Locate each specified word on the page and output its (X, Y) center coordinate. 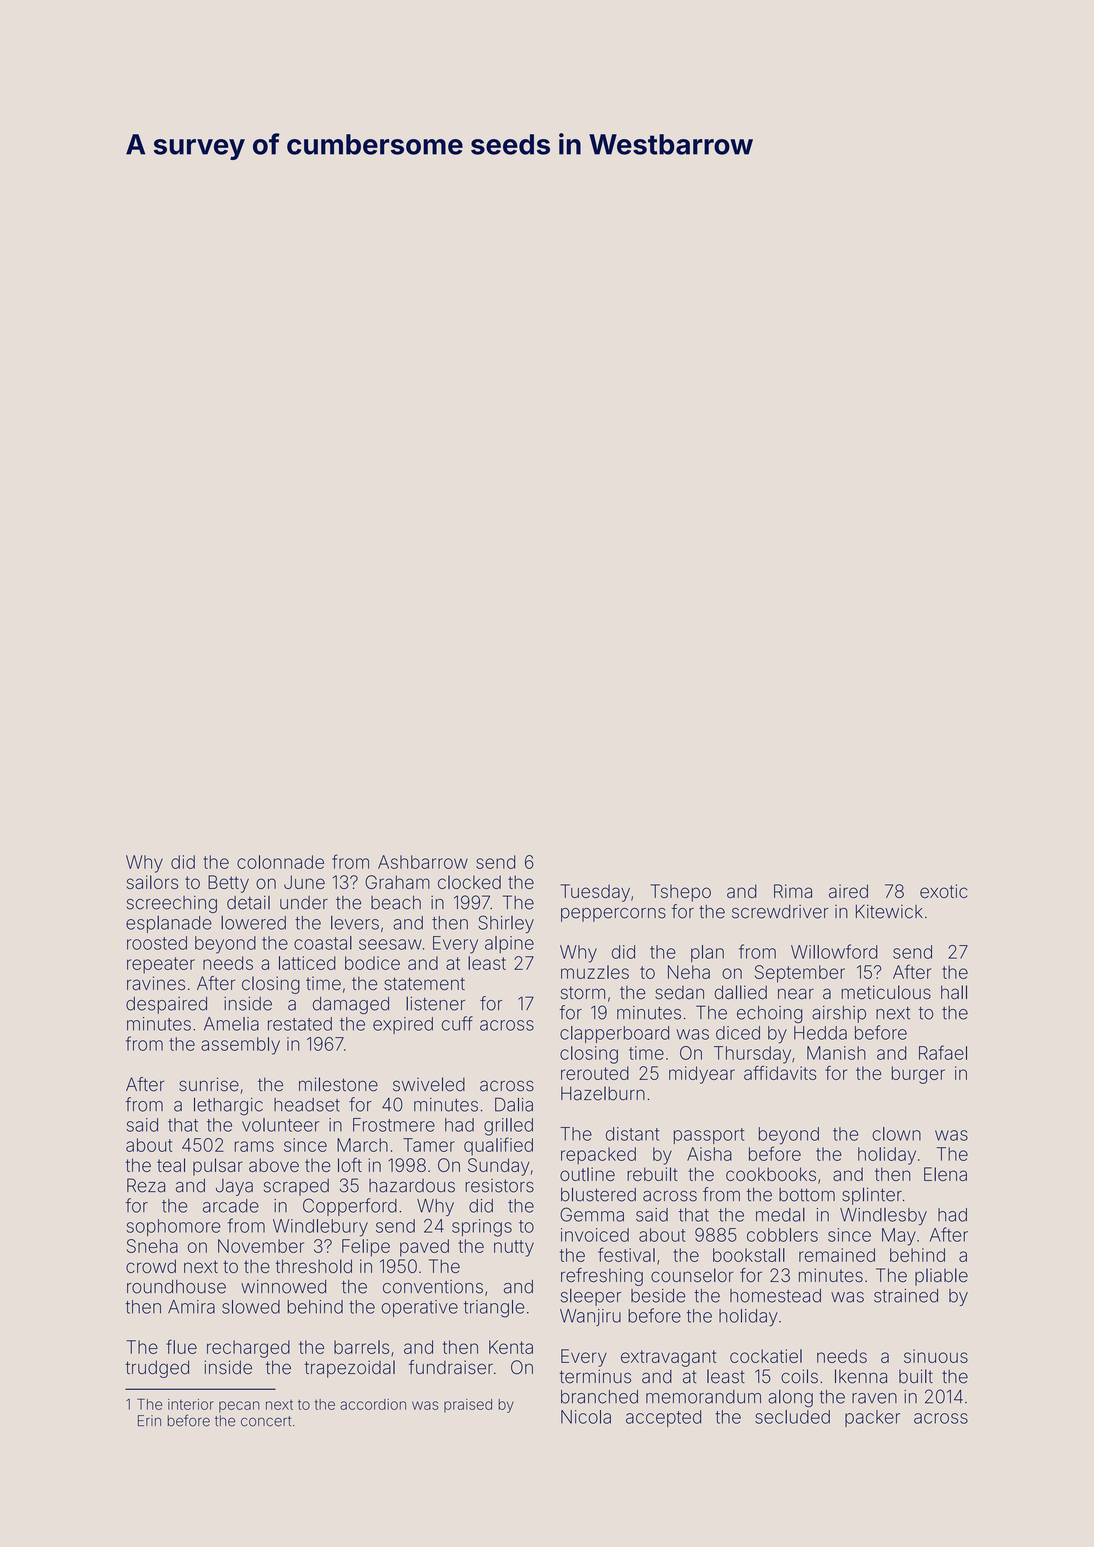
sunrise (209, 1084)
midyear (702, 1075)
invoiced (595, 1235)
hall (954, 992)
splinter (872, 1196)
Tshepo (681, 893)
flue (181, 1346)
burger (918, 1075)
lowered (253, 923)
